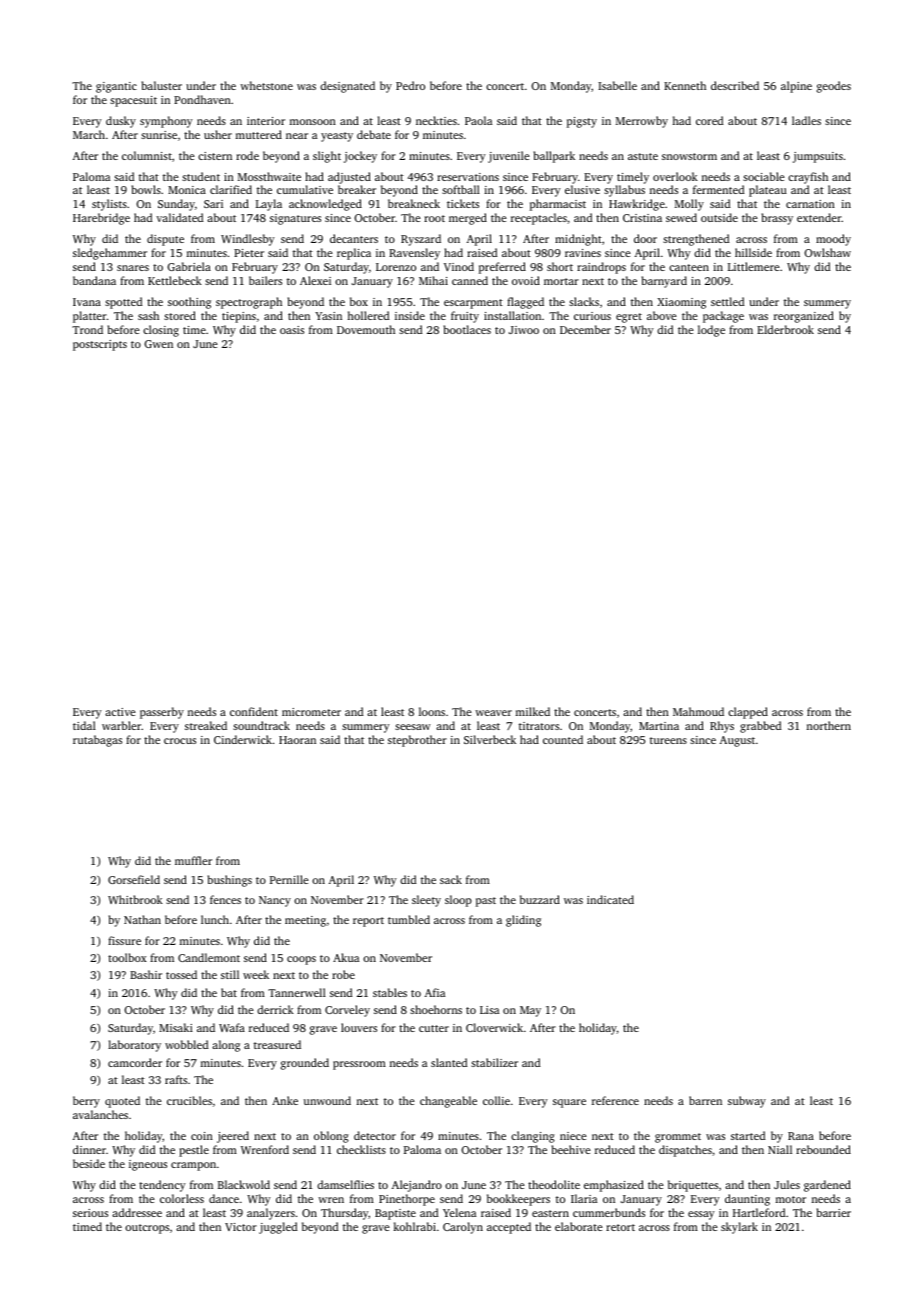 The width and height of the screenshot is (924, 1308). I want to click on micrometer, so click(311, 712).
